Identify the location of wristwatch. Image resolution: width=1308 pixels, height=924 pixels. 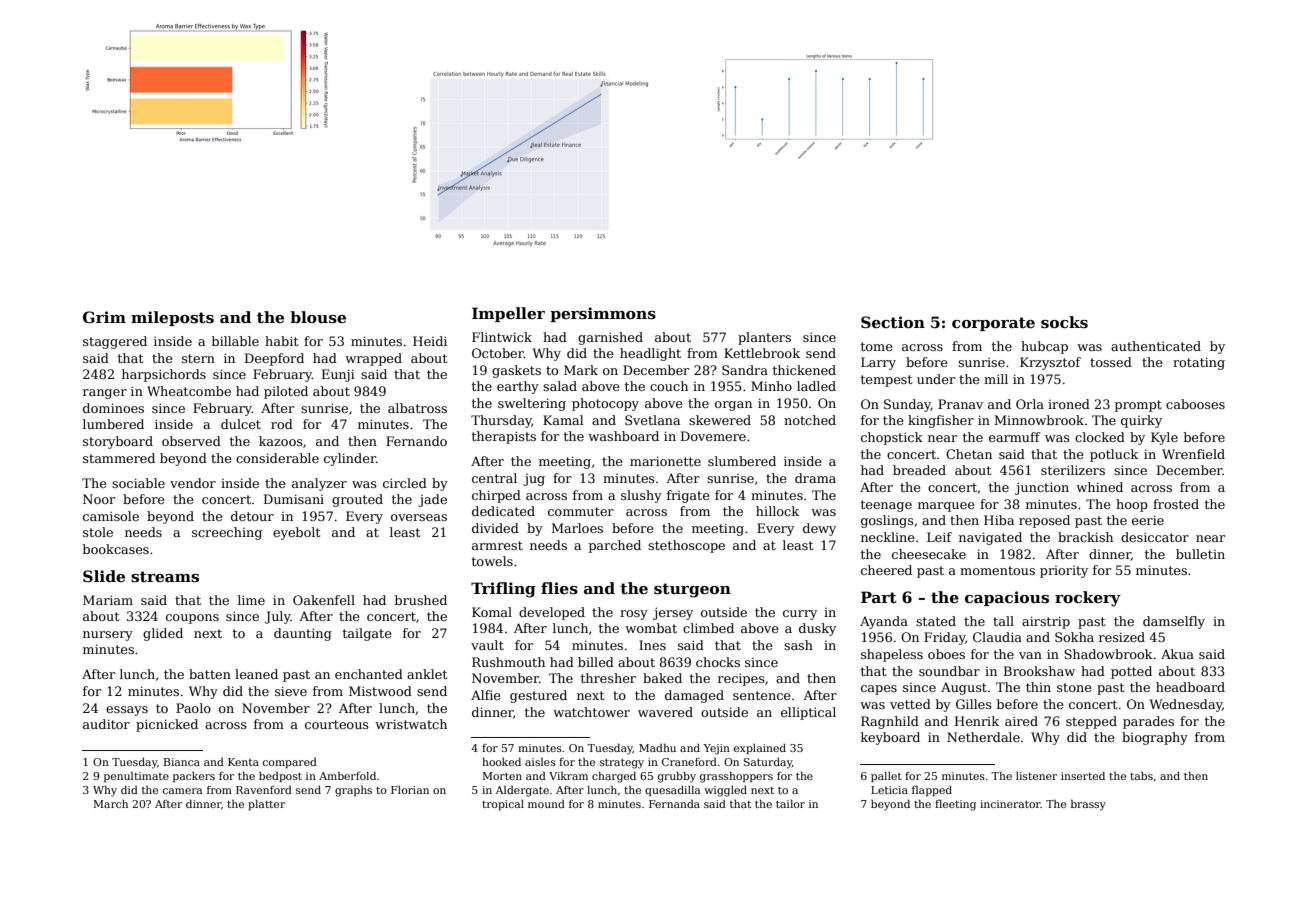
(411, 724).
